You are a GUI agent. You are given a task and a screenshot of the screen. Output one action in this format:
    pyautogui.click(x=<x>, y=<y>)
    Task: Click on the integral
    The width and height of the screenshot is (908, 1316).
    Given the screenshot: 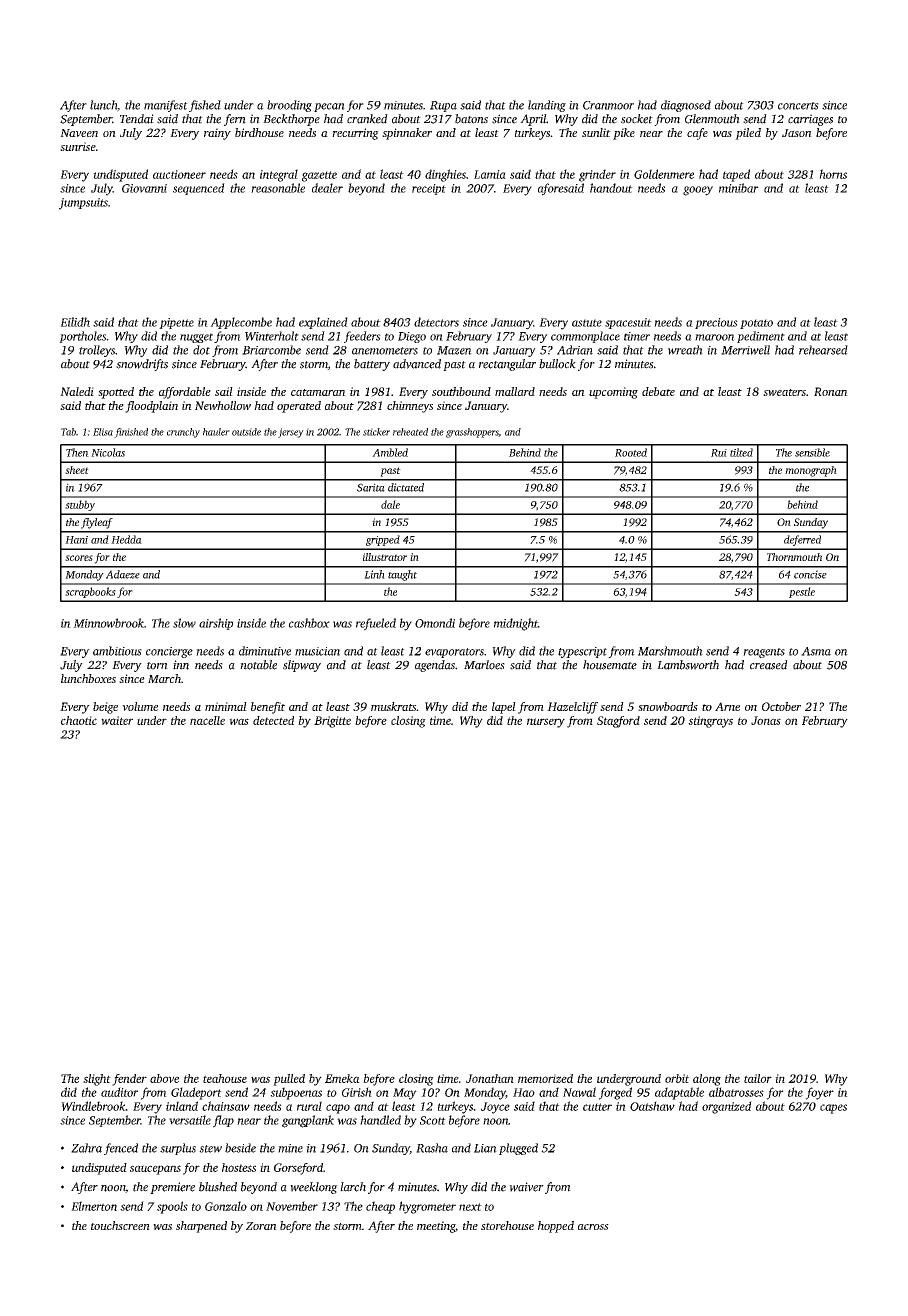 What is the action you would take?
    pyautogui.click(x=279, y=175)
